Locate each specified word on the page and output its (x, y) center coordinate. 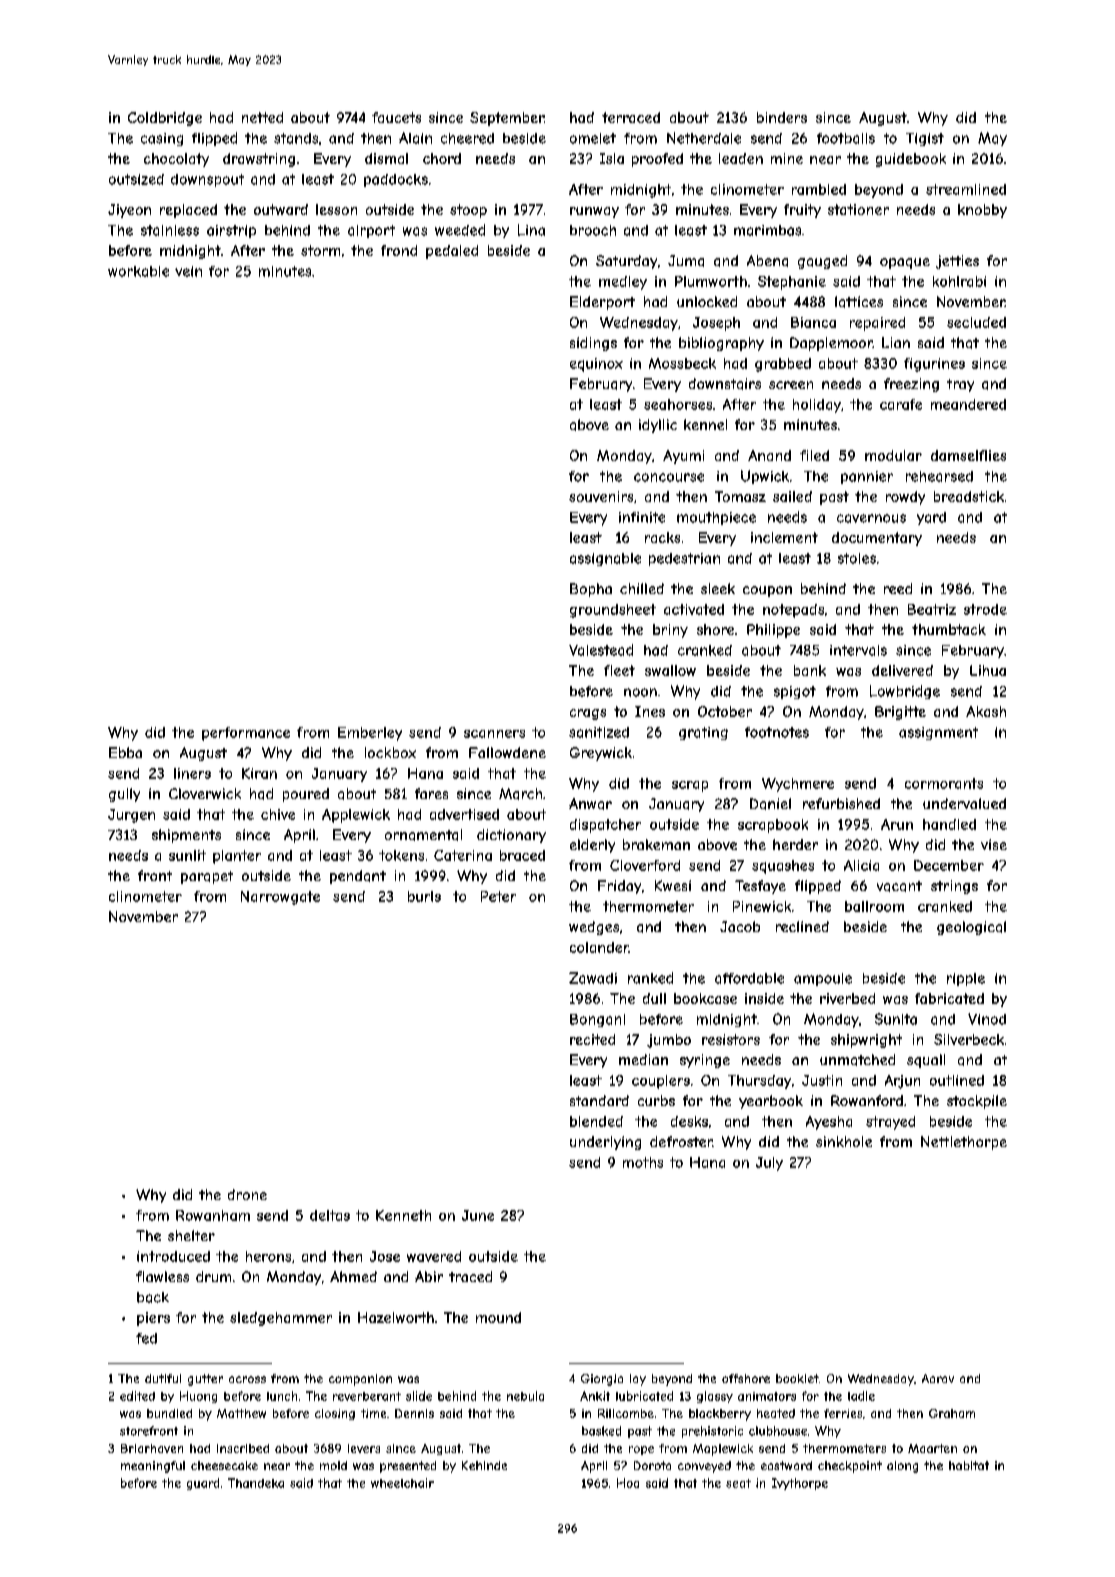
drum (213, 1276)
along (902, 1467)
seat (738, 1483)
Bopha (591, 590)
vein (188, 271)
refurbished (841, 803)
